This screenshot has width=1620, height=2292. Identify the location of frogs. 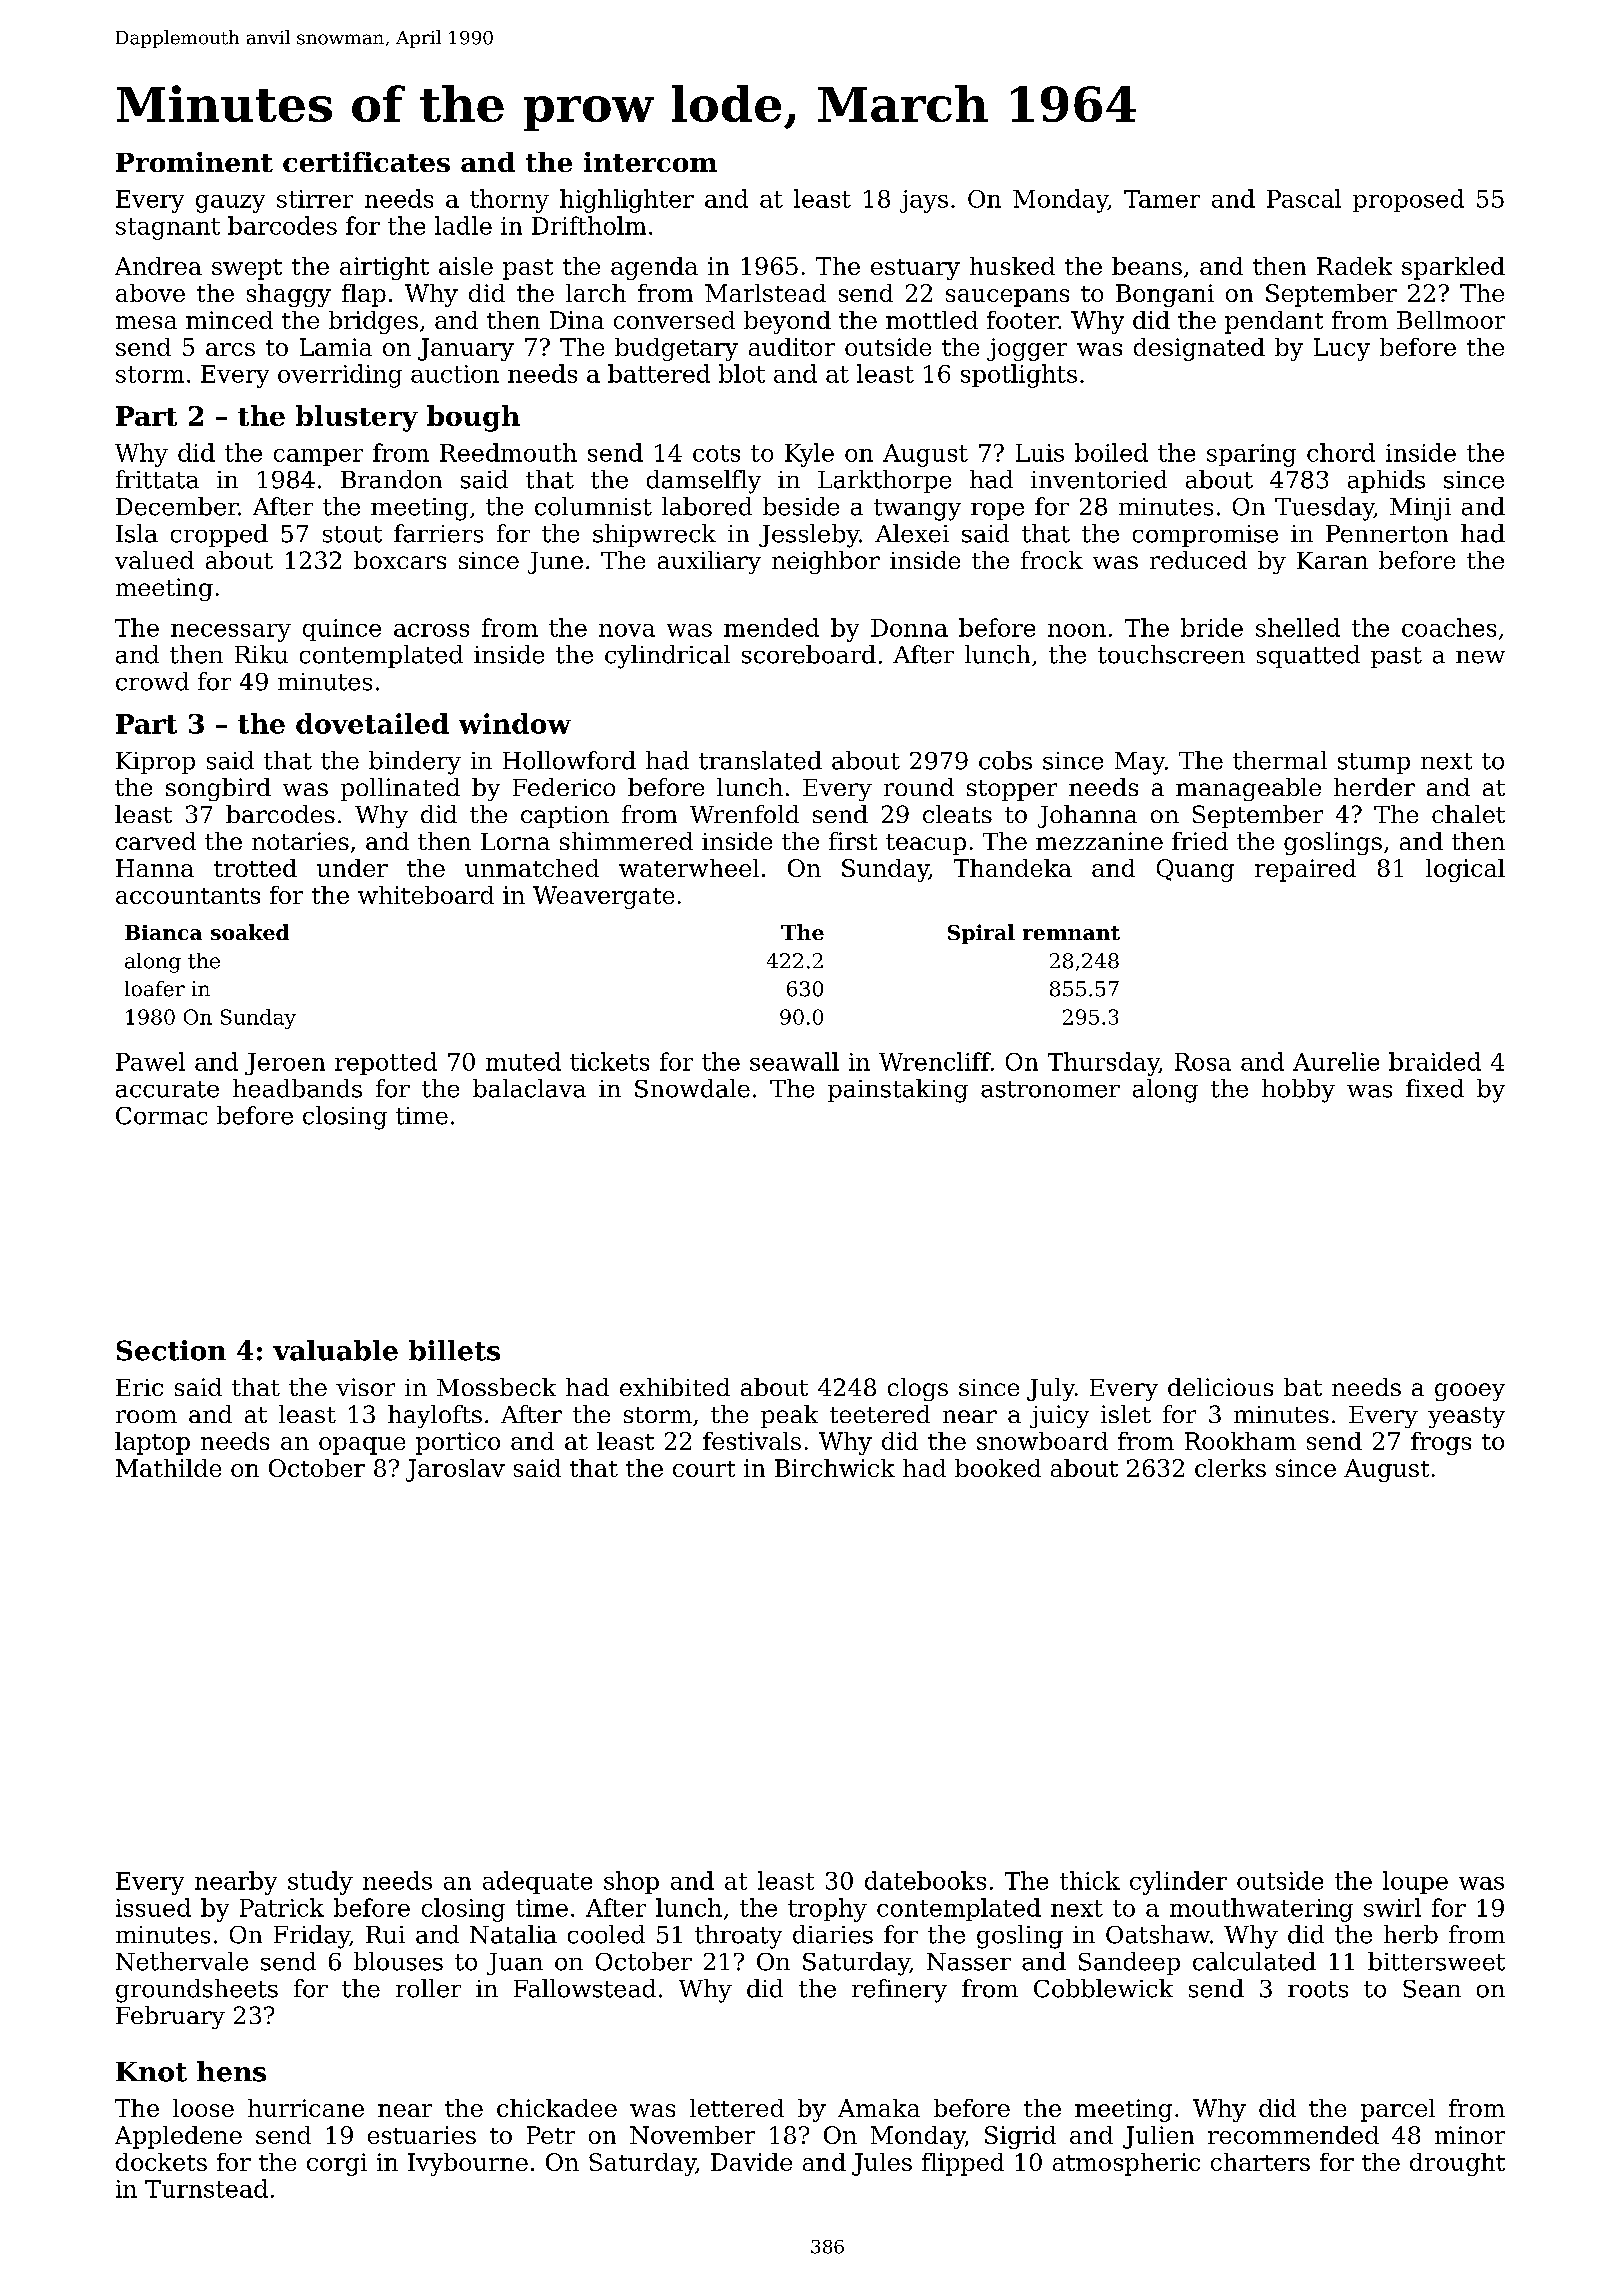
(1441, 1443).
